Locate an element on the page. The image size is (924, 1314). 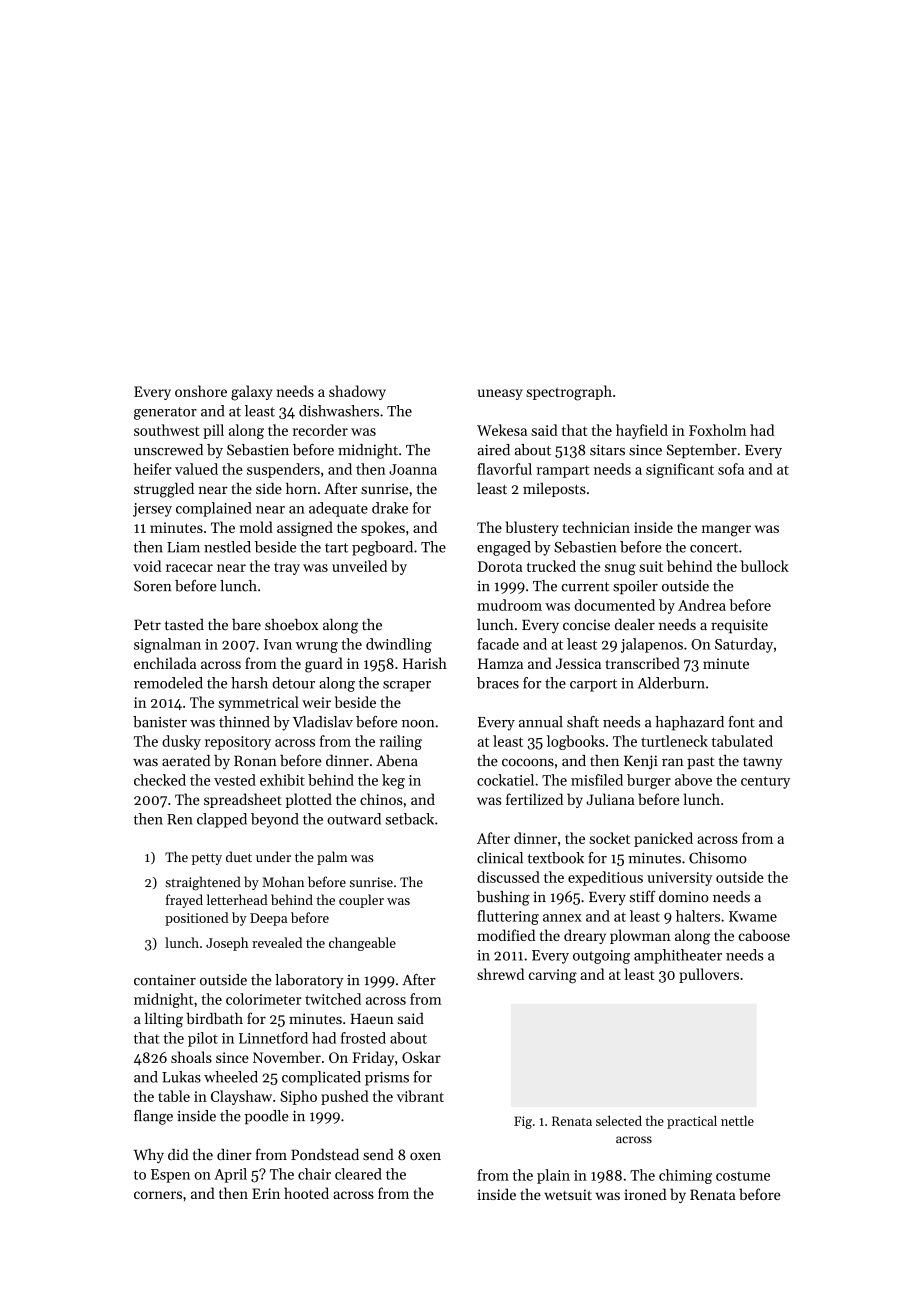
pegboard is located at coordinates (382, 548).
